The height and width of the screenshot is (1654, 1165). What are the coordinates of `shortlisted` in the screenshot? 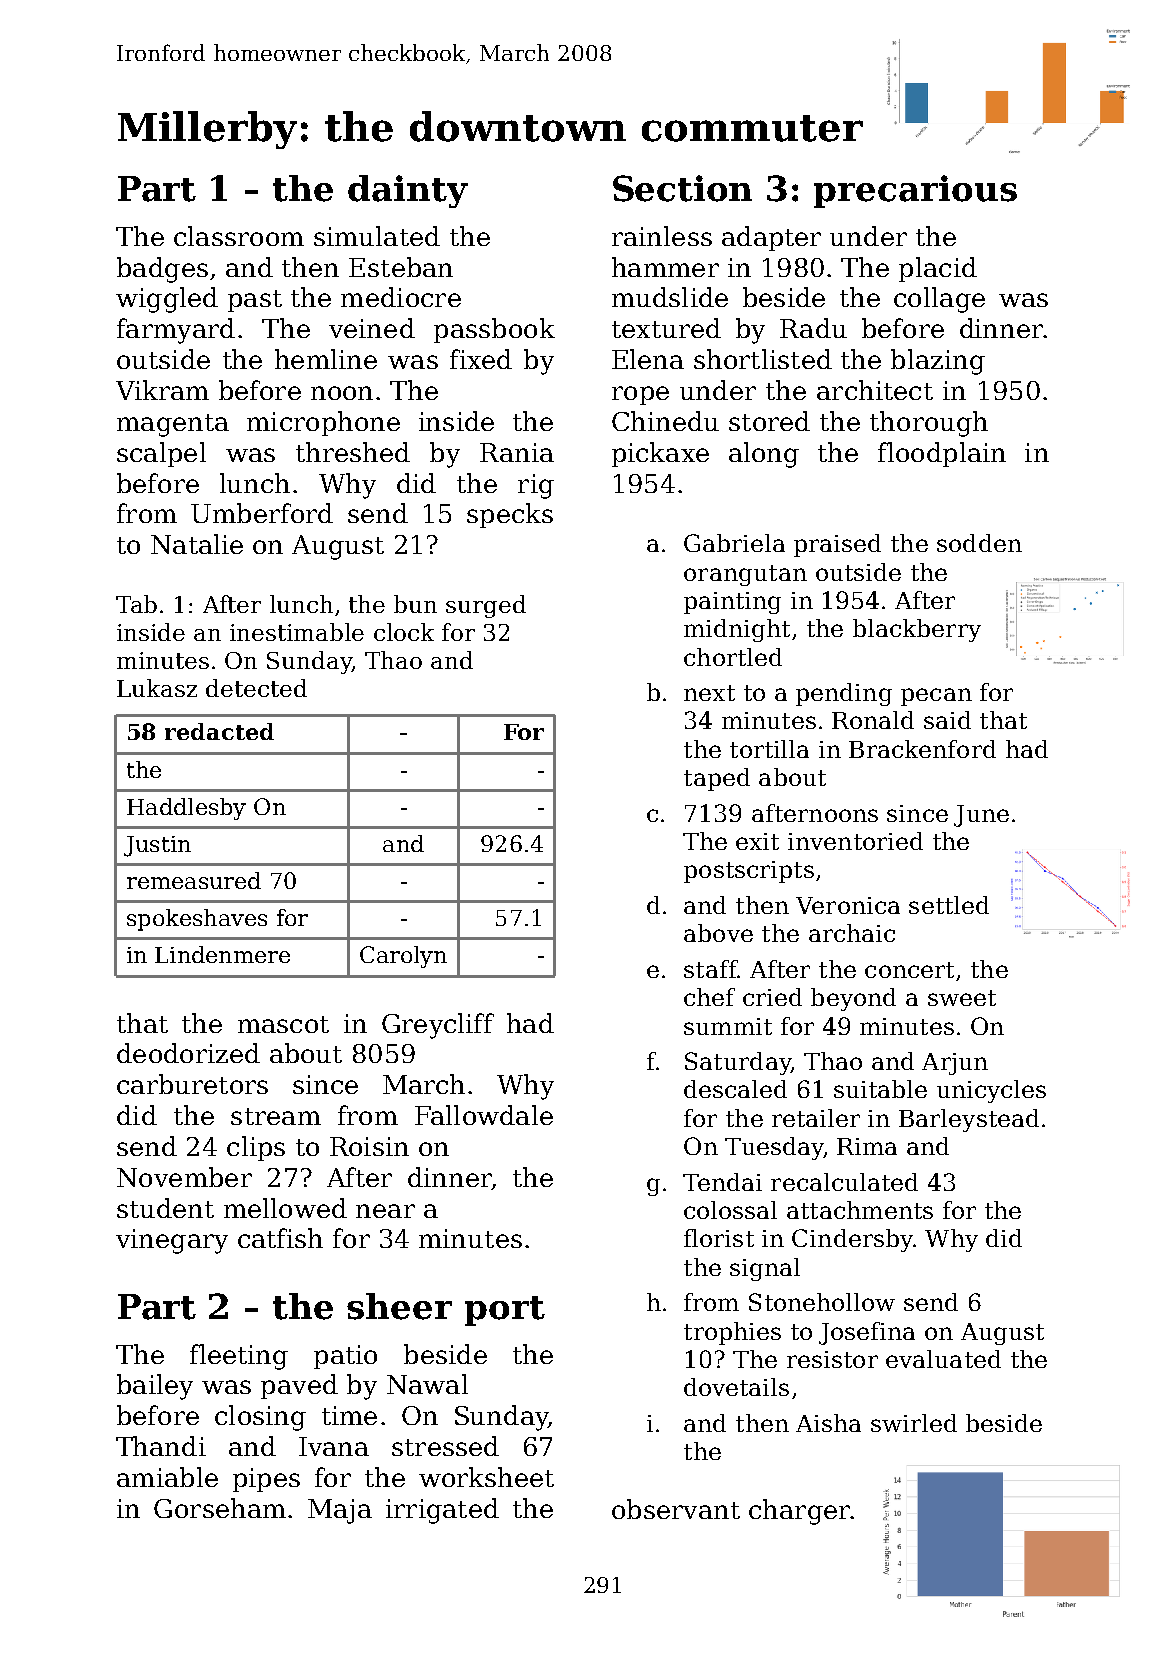 It's located at (763, 359).
